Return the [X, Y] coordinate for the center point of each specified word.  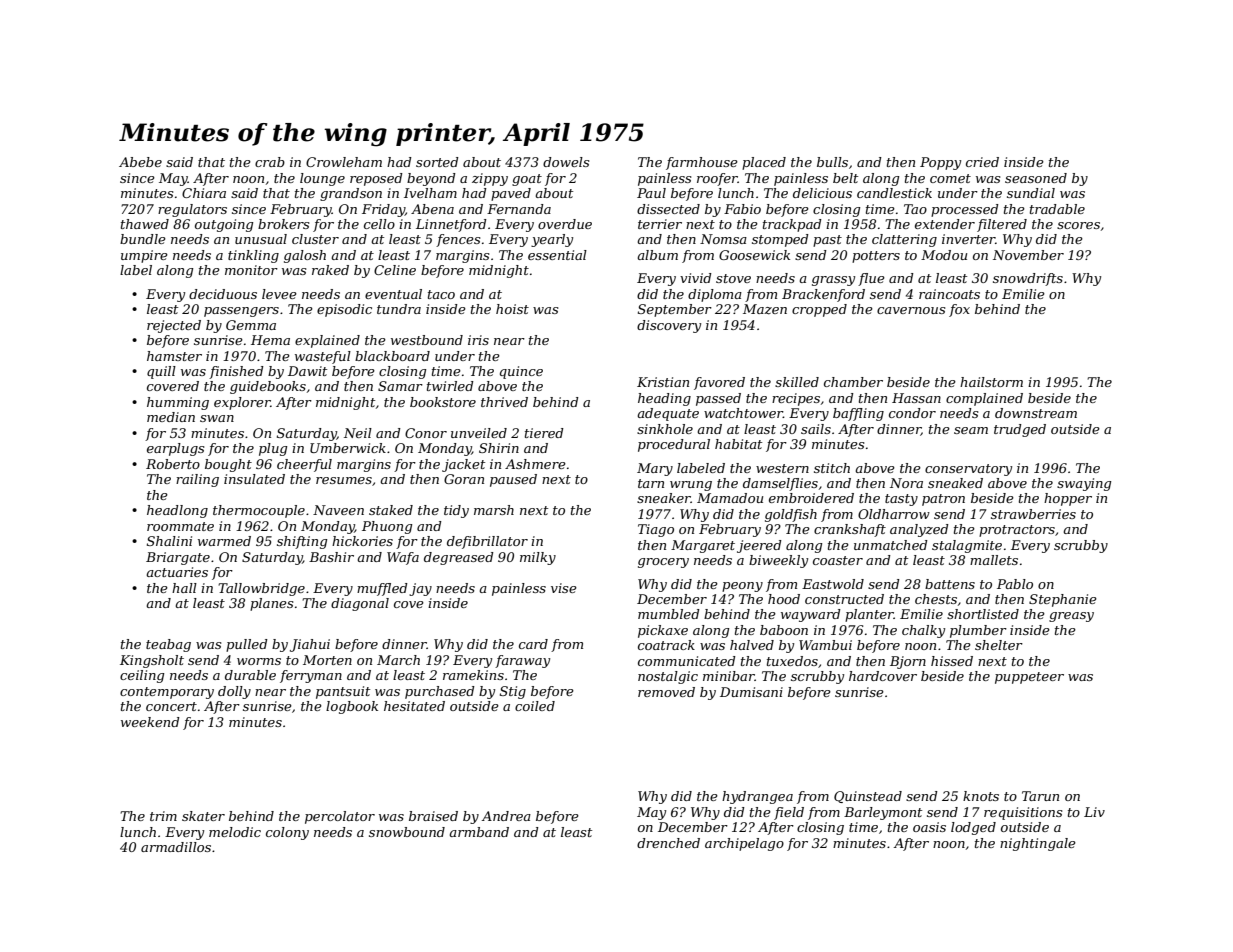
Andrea [506, 816]
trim [163, 816]
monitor [251, 270]
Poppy [940, 163]
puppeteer [1029, 678]
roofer [717, 179]
